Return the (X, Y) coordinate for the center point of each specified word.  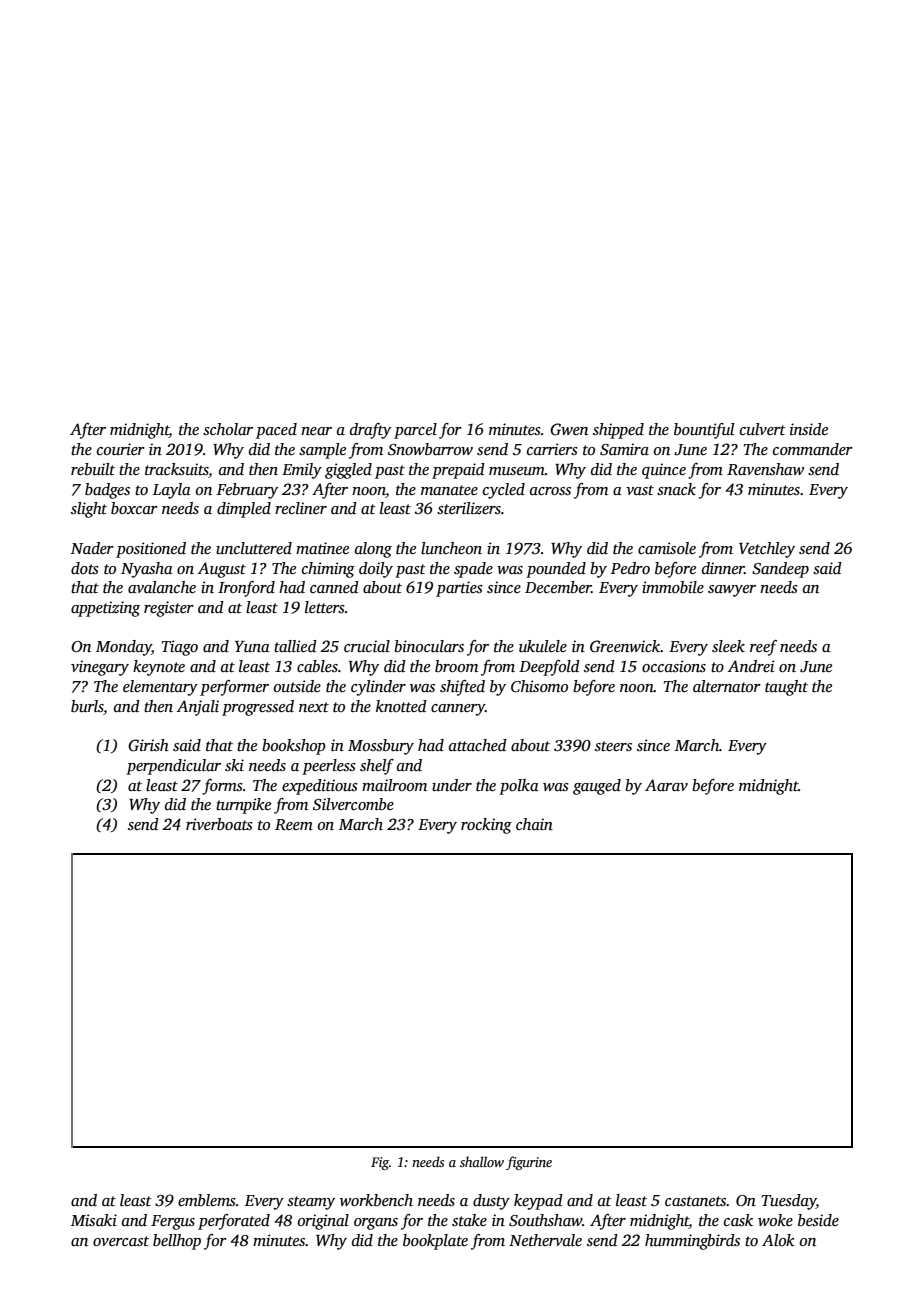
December (558, 587)
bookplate (435, 1242)
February (247, 491)
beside (818, 1220)
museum (517, 471)
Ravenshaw (765, 469)
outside (297, 686)
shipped (618, 431)
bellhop (177, 1242)
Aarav (666, 785)
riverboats (219, 824)
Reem (294, 824)
